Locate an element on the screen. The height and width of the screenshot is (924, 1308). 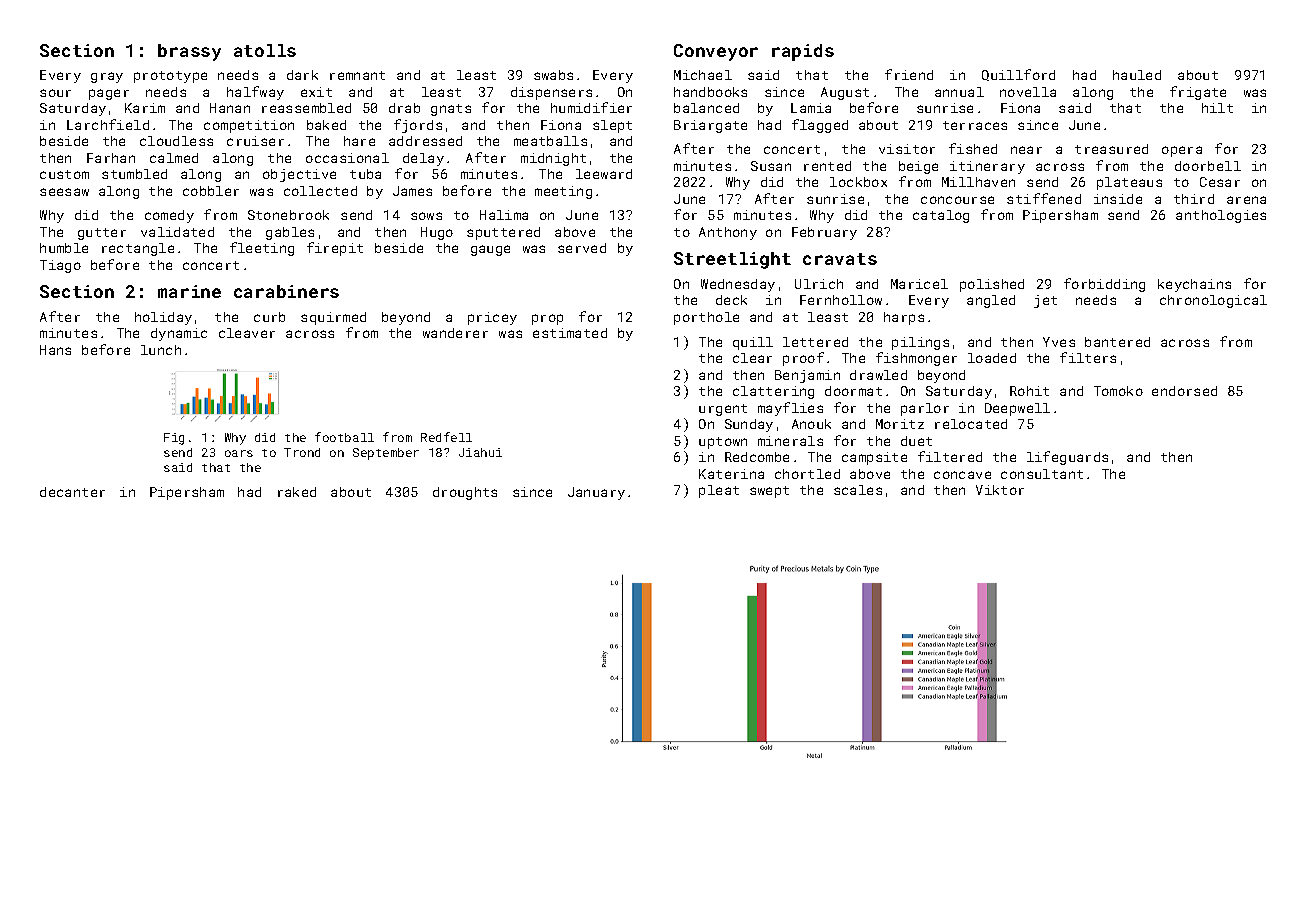
decanter is located at coordinates (72, 492).
